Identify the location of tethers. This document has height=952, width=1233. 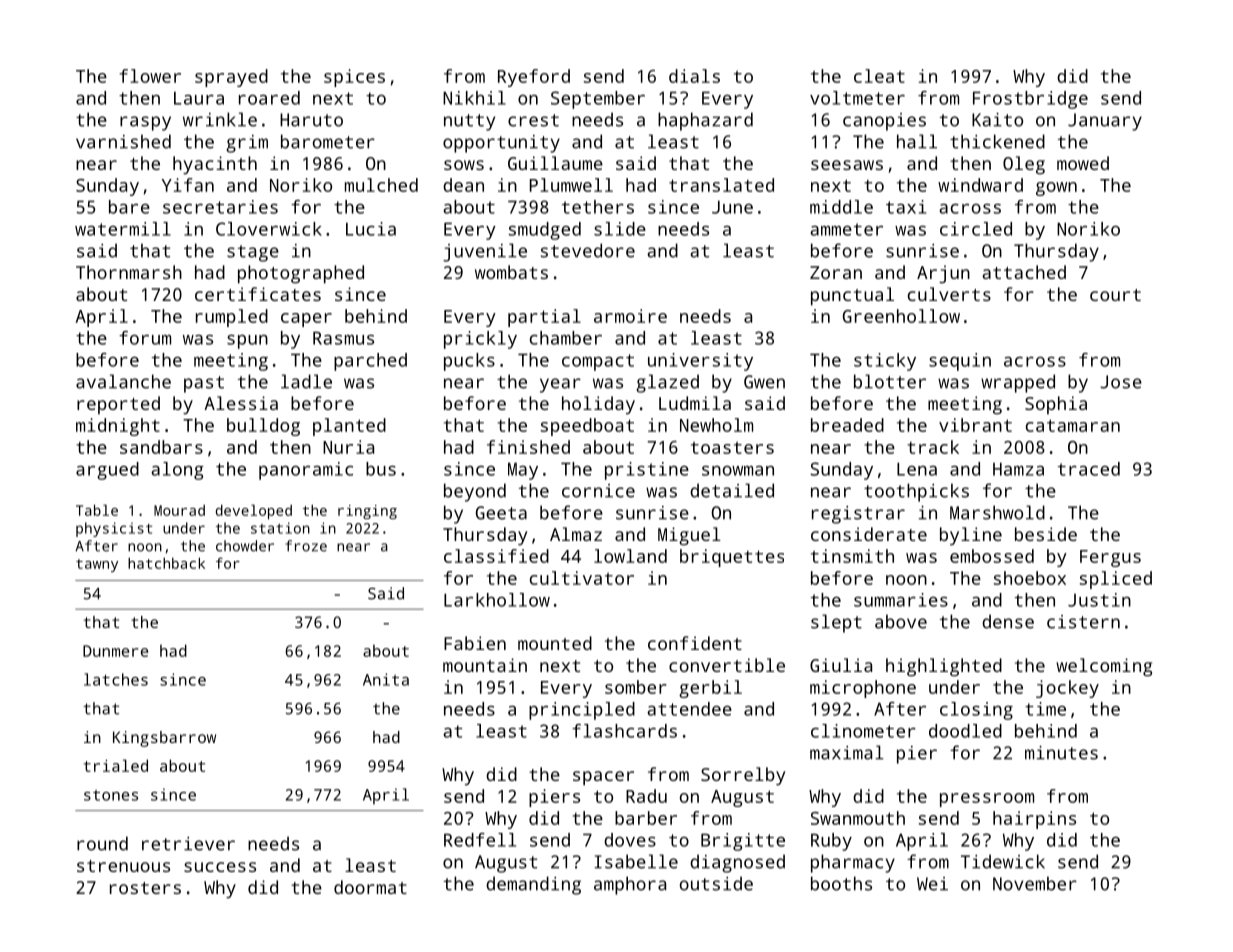
(598, 207).
